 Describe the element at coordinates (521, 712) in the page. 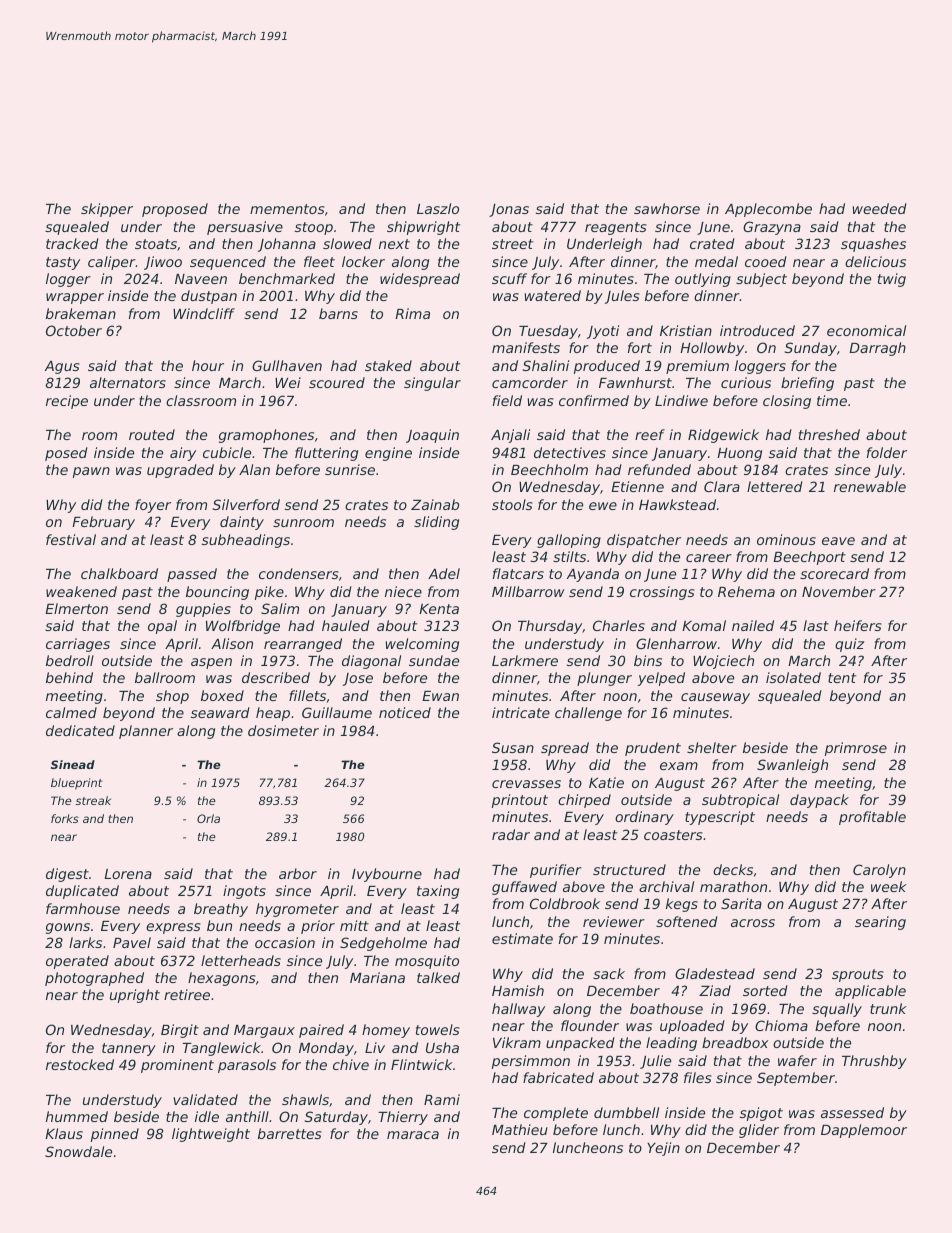

I see `intricate` at that location.
